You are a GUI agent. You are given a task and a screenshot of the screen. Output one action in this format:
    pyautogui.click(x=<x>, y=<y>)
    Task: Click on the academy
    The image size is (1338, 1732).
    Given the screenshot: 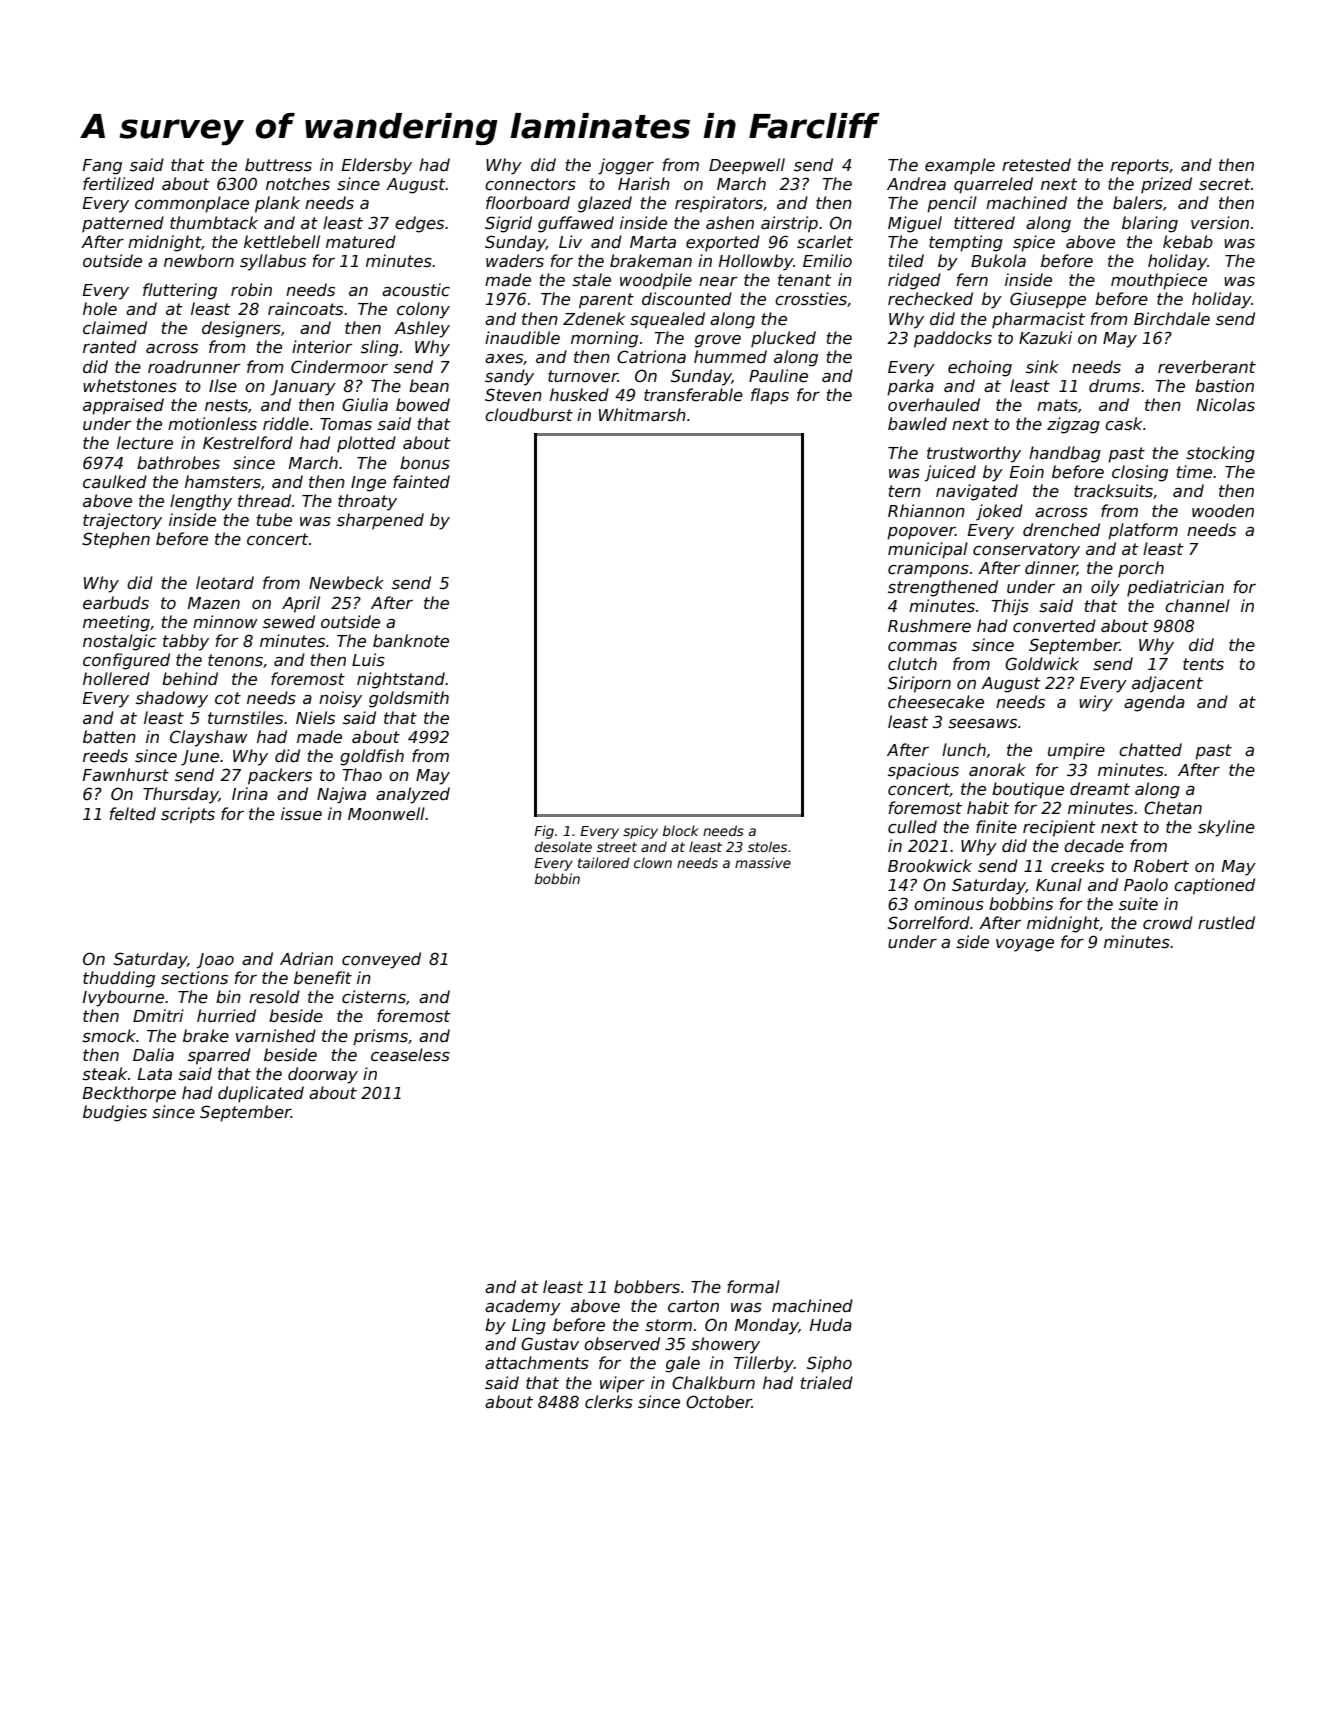 What is the action you would take?
    pyautogui.click(x=523, y=1307)
